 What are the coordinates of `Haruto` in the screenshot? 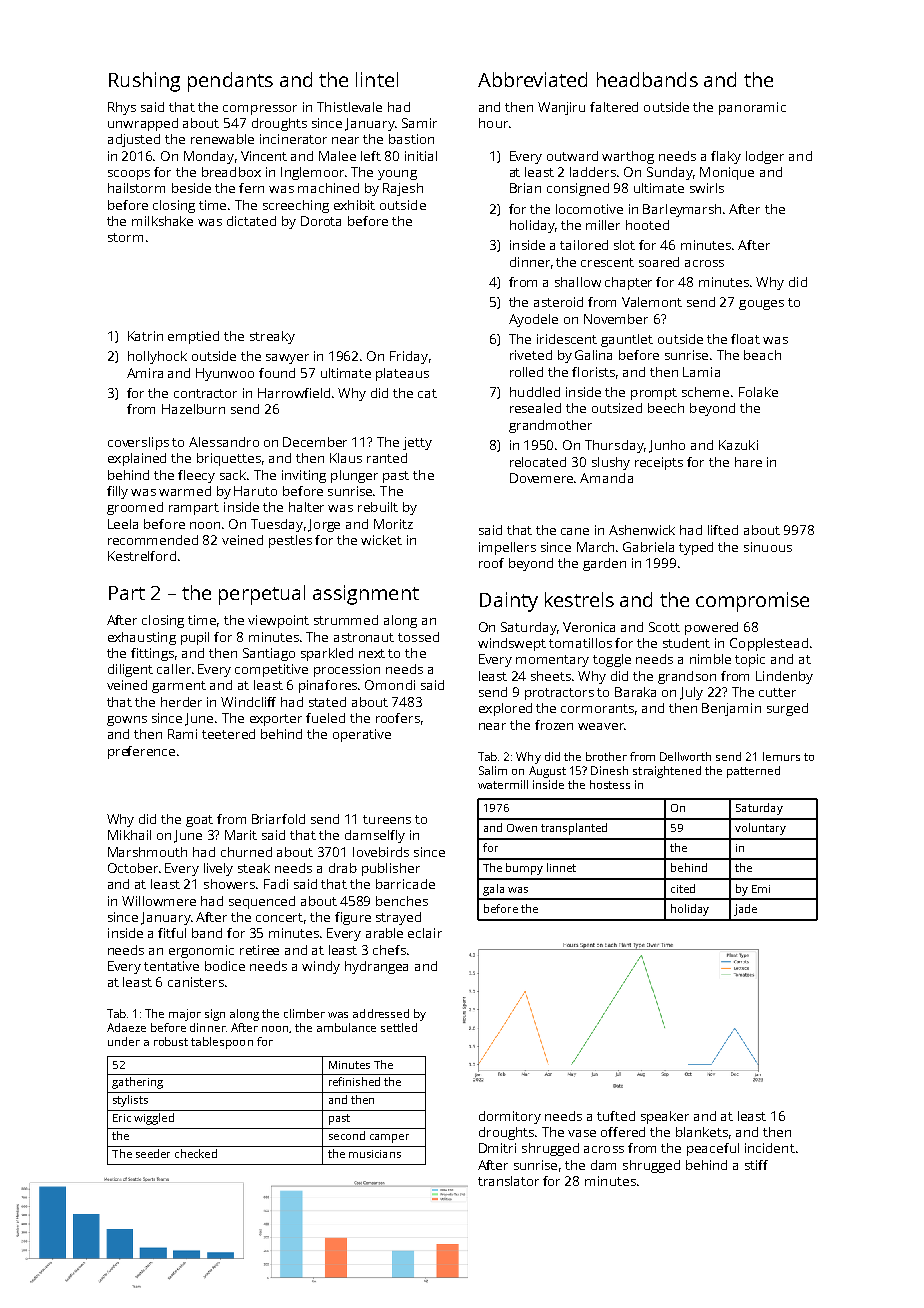 It's located at (255, 491).
